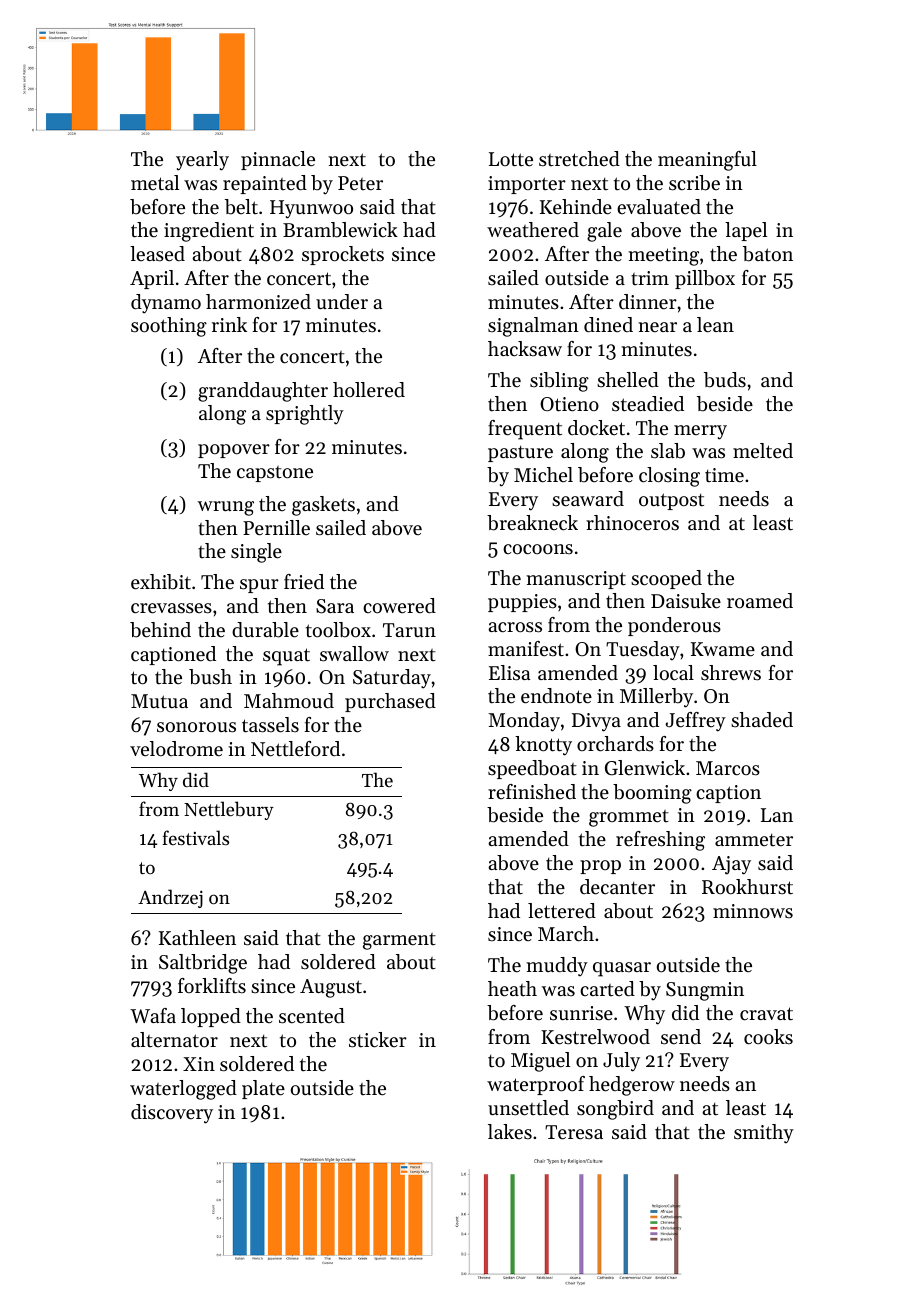  What do you see at coordinates (305, 415) in the page?
I see `sprightly` at bounding box center [305, 415].
